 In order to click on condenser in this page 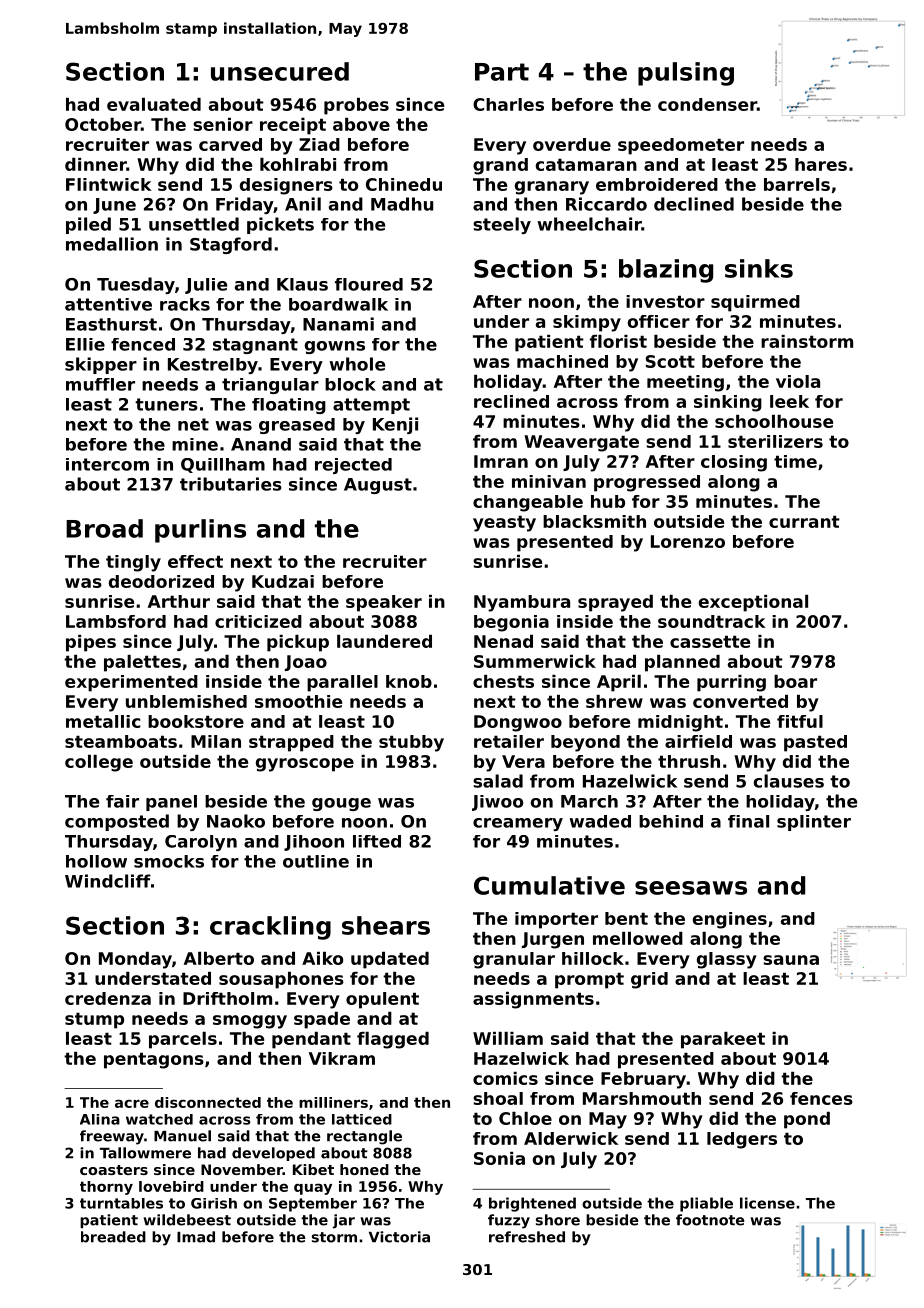, I will do `click(707, 104)`.
